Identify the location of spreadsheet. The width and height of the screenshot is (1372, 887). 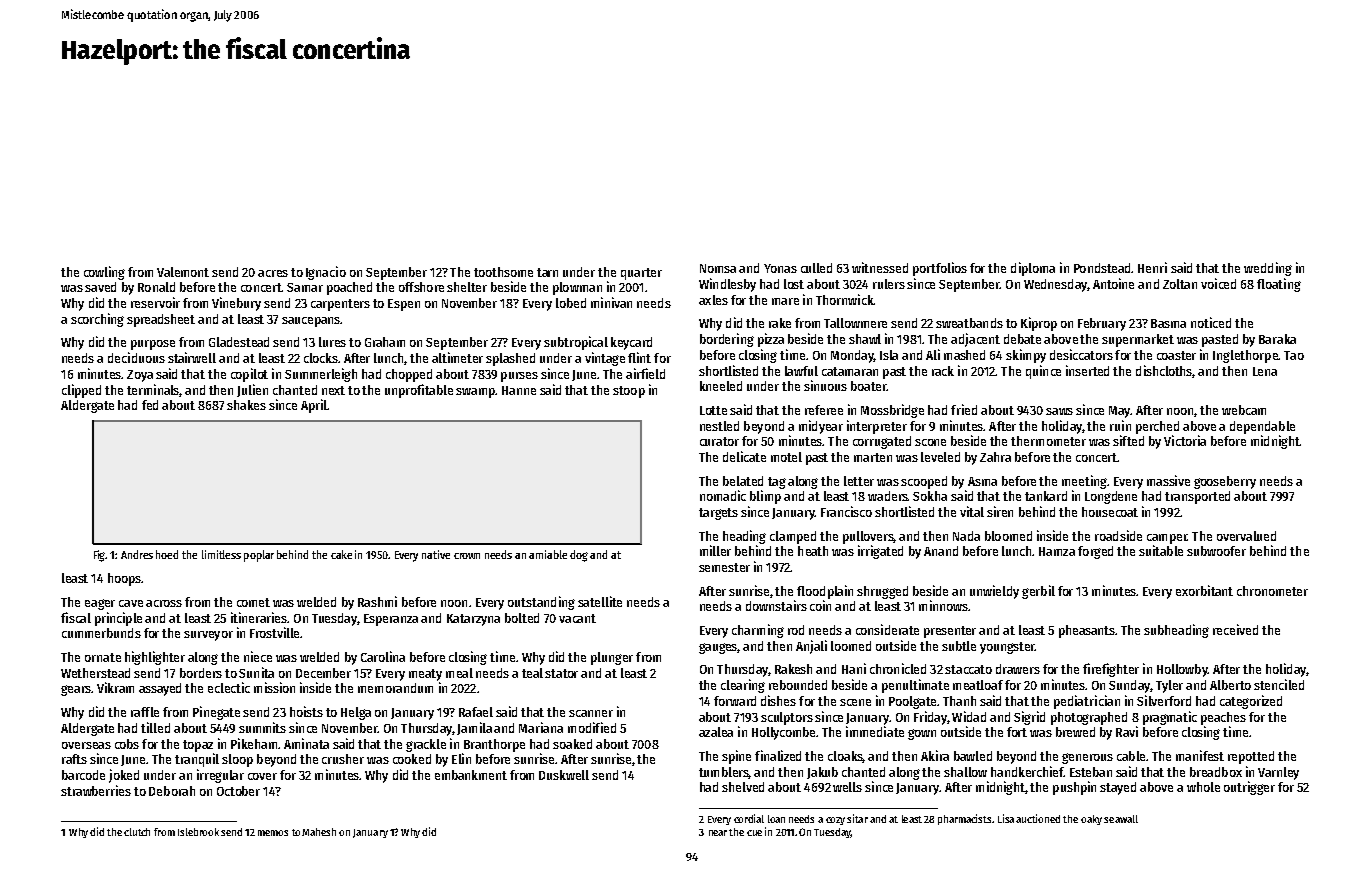
(161, 320).
